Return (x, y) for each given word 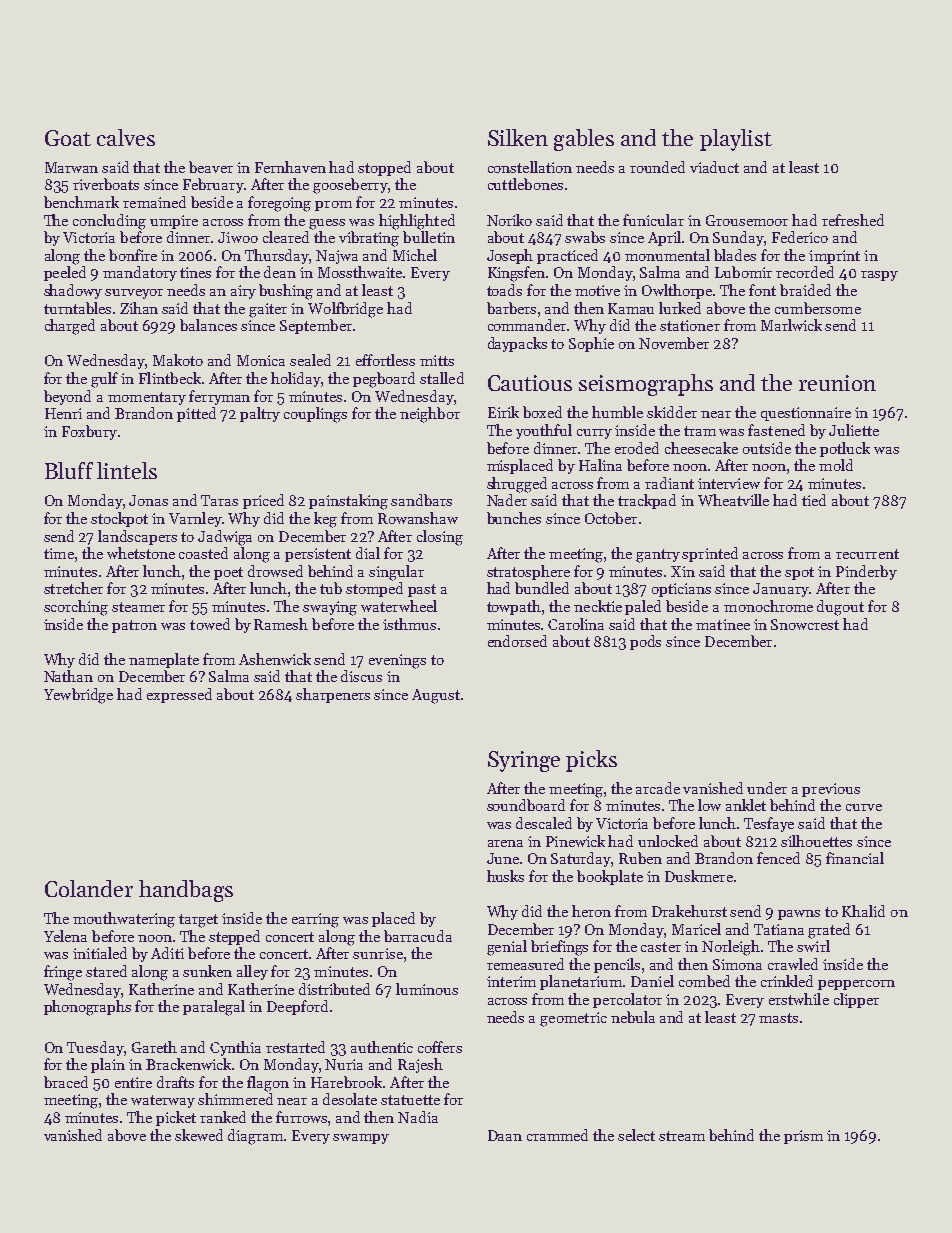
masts (778, 1018)
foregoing (279, 204)
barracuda (418, 936)
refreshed (853, 220)
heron (591, 911)
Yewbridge (78, 696)
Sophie (591, 344)
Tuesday (95, 1048)
